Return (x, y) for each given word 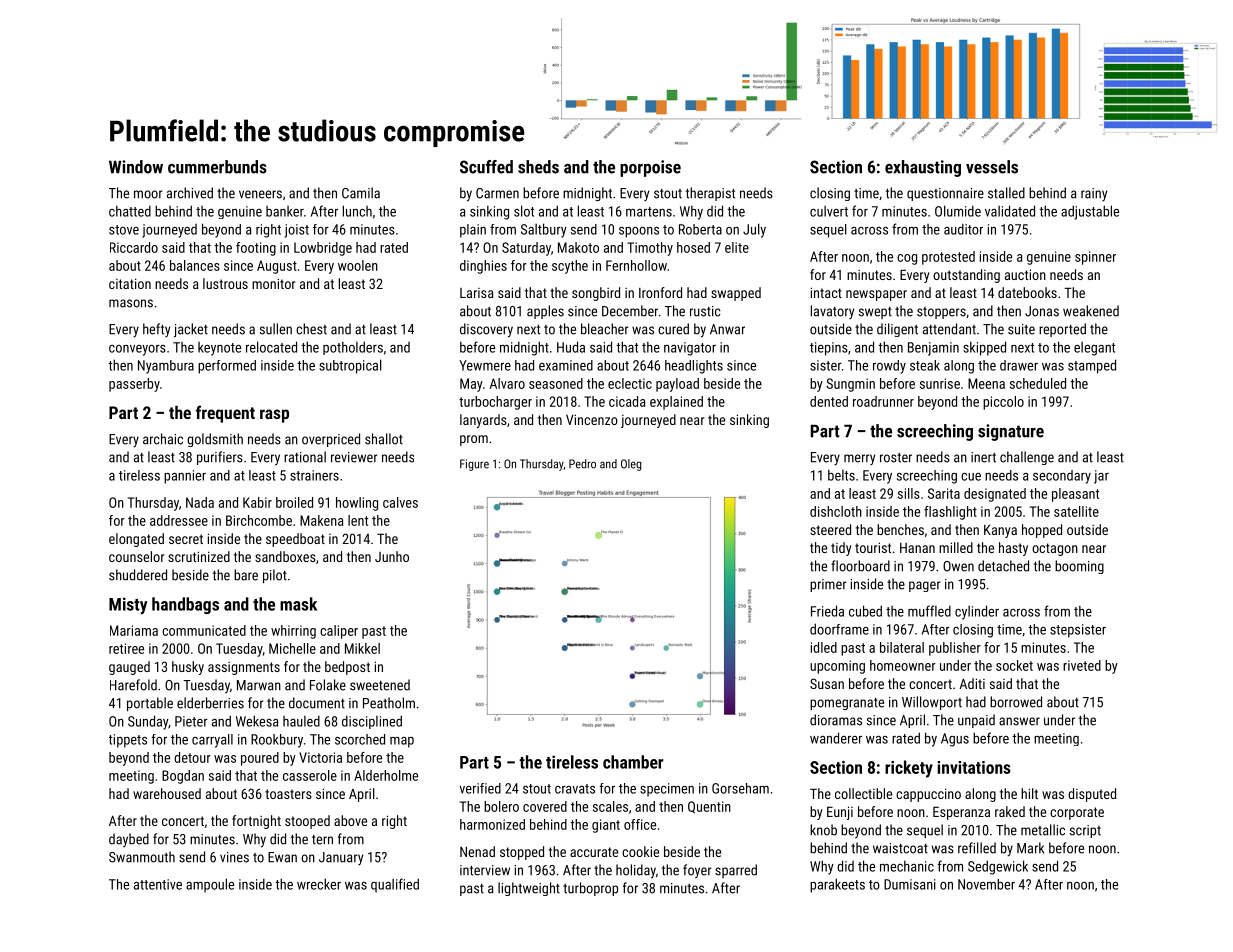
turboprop (590, 889)
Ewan (282, 857)
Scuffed (486, 167)
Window (136, 167)
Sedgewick (998, 867)
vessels (992, 167)
